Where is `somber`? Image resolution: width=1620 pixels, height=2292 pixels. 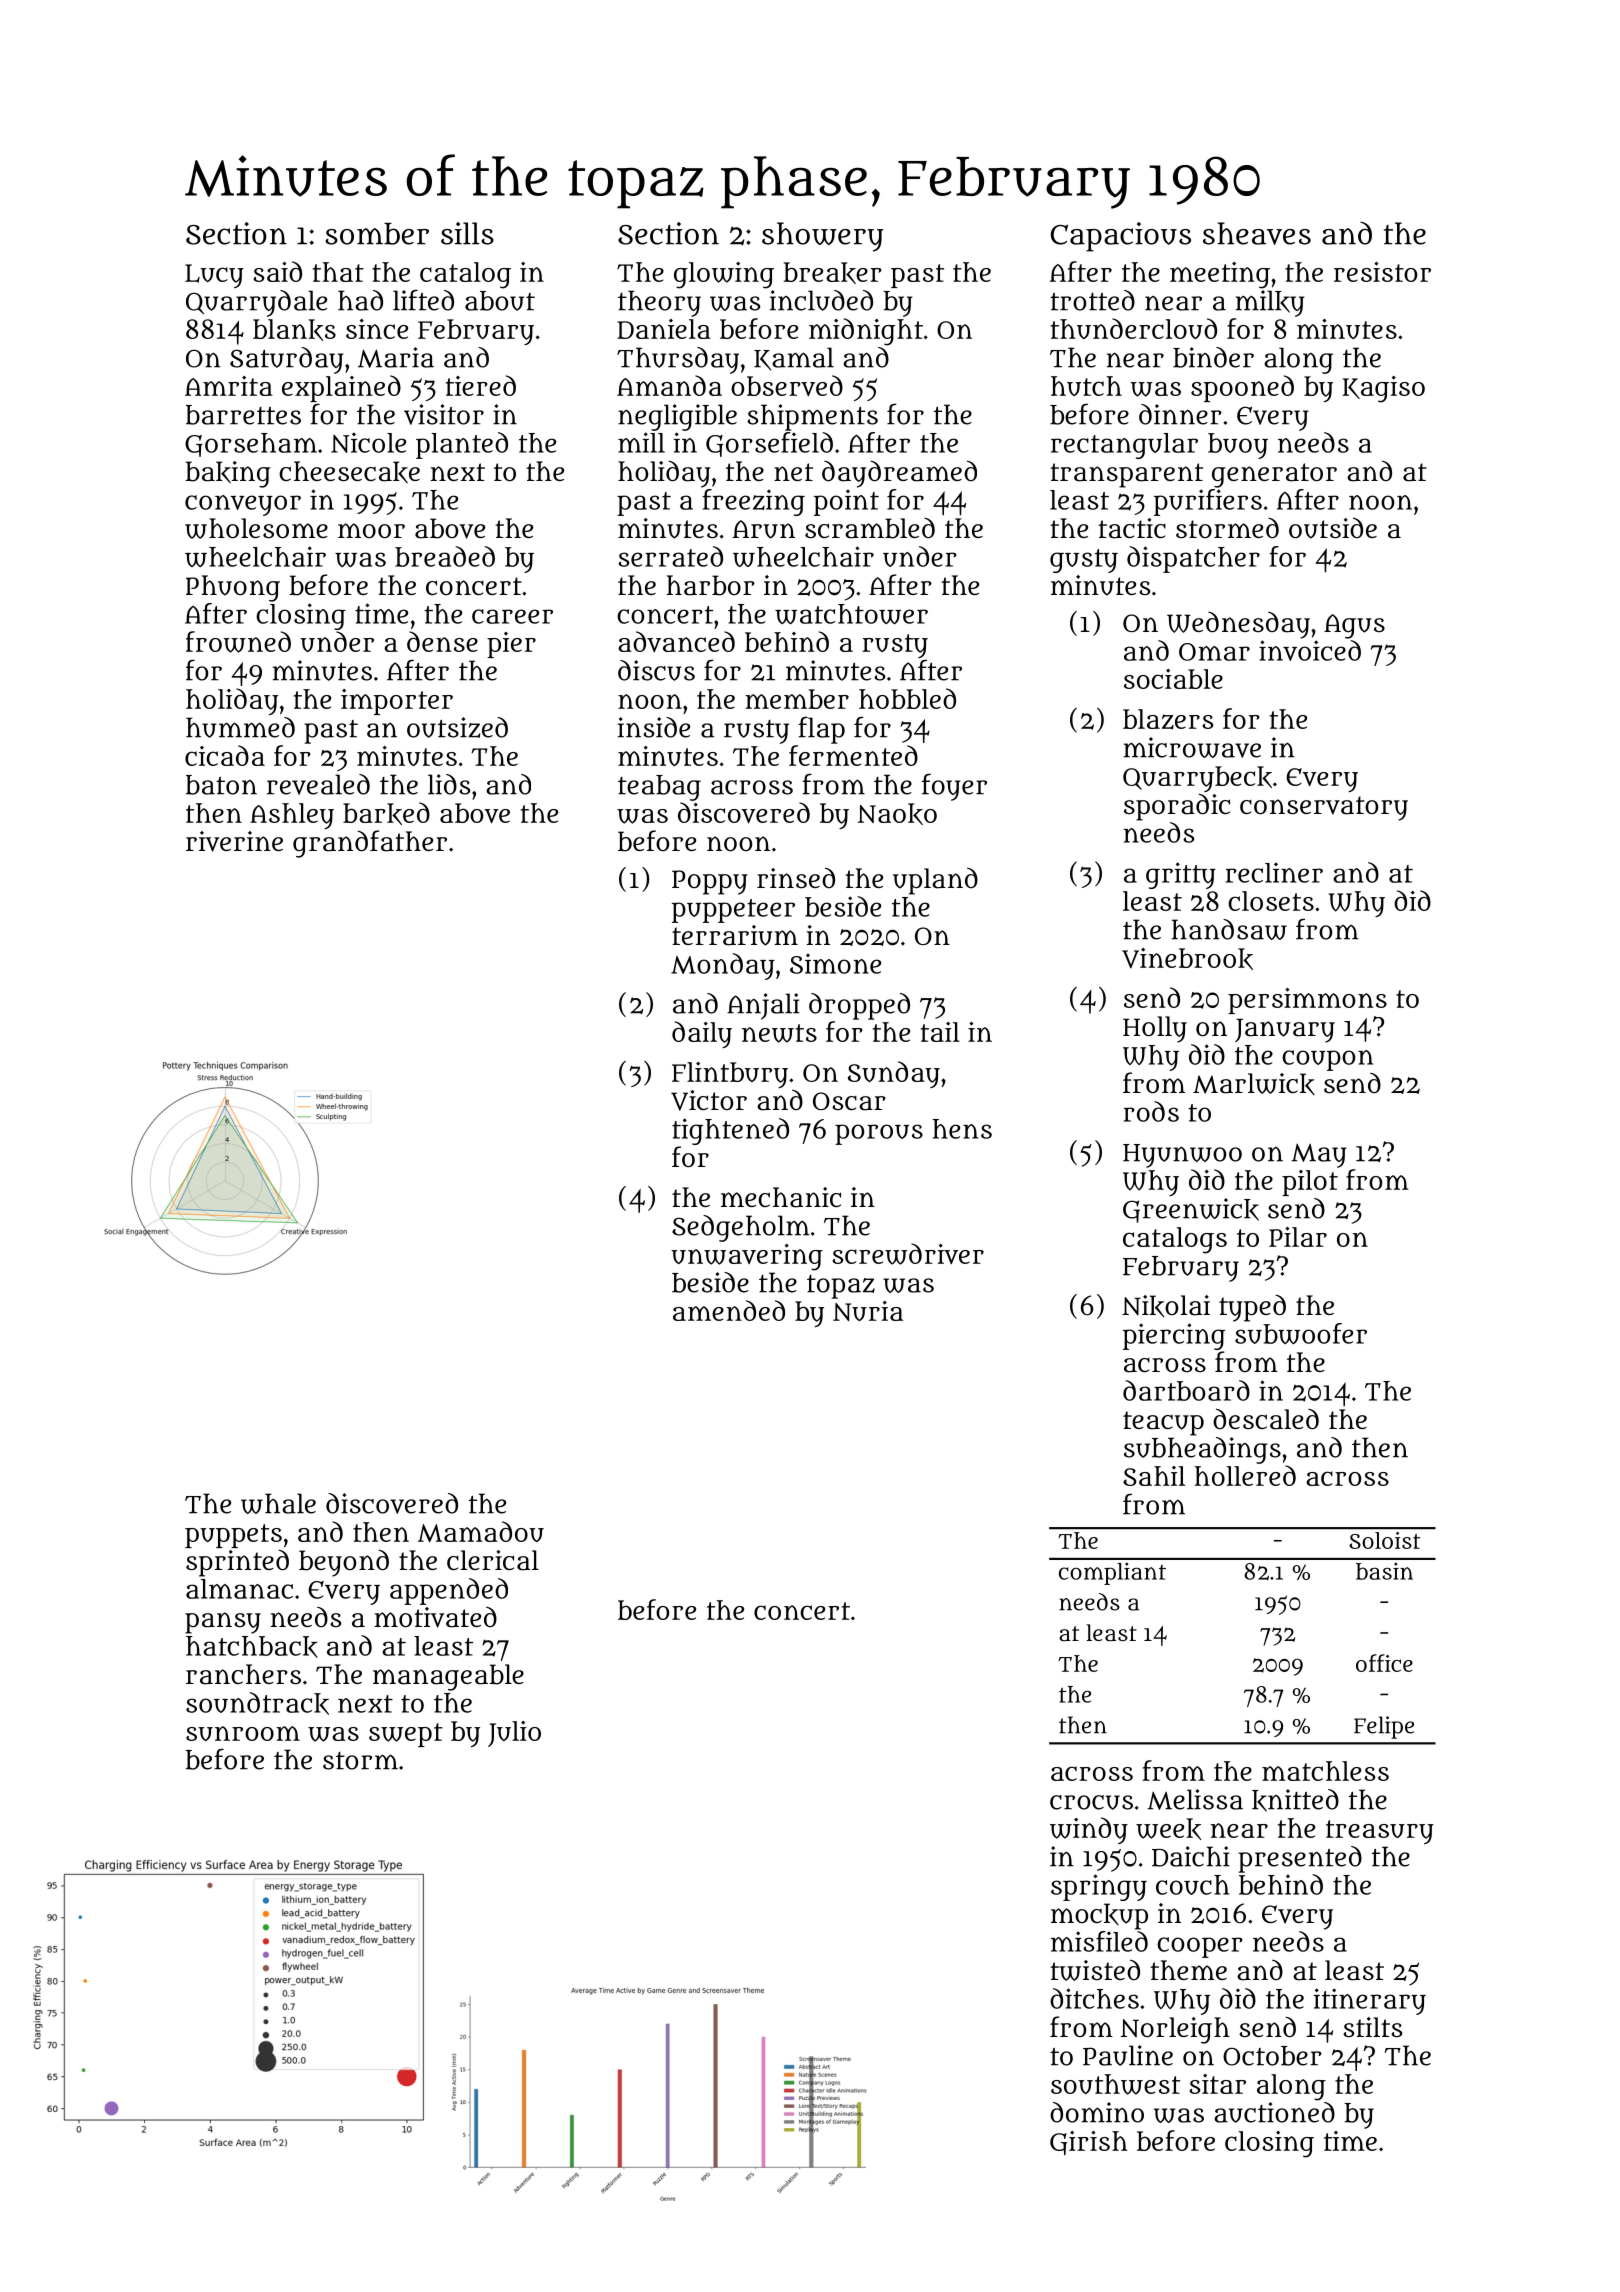 somber is located at coordinates (377, 234).
